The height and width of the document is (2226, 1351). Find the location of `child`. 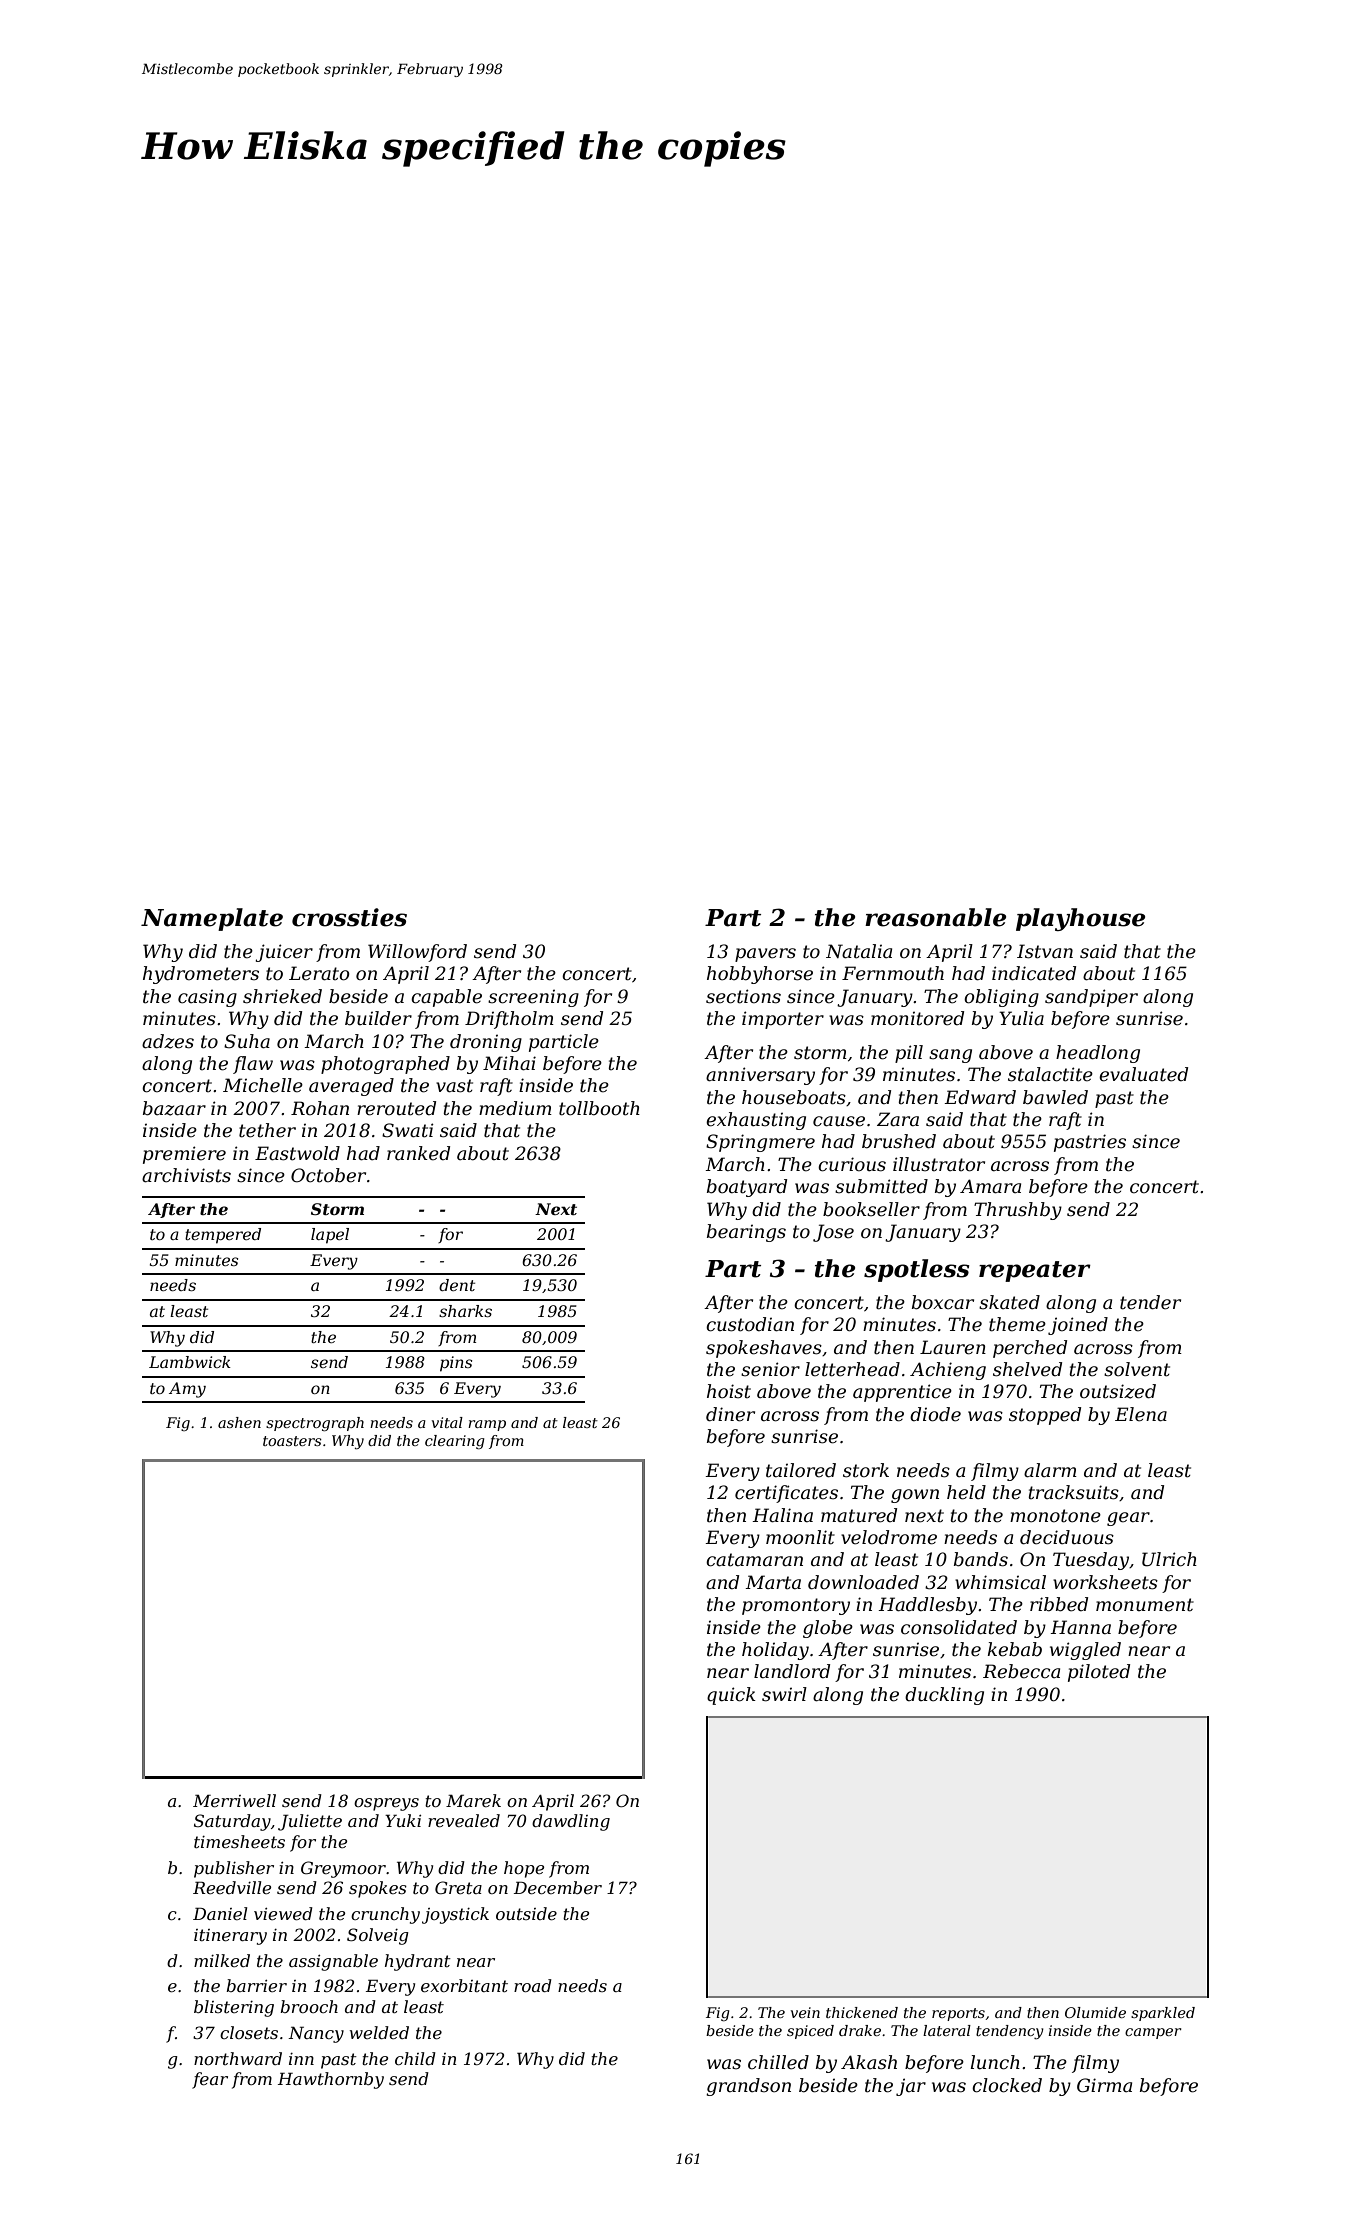

child is located at coordinates (415, 2058).
